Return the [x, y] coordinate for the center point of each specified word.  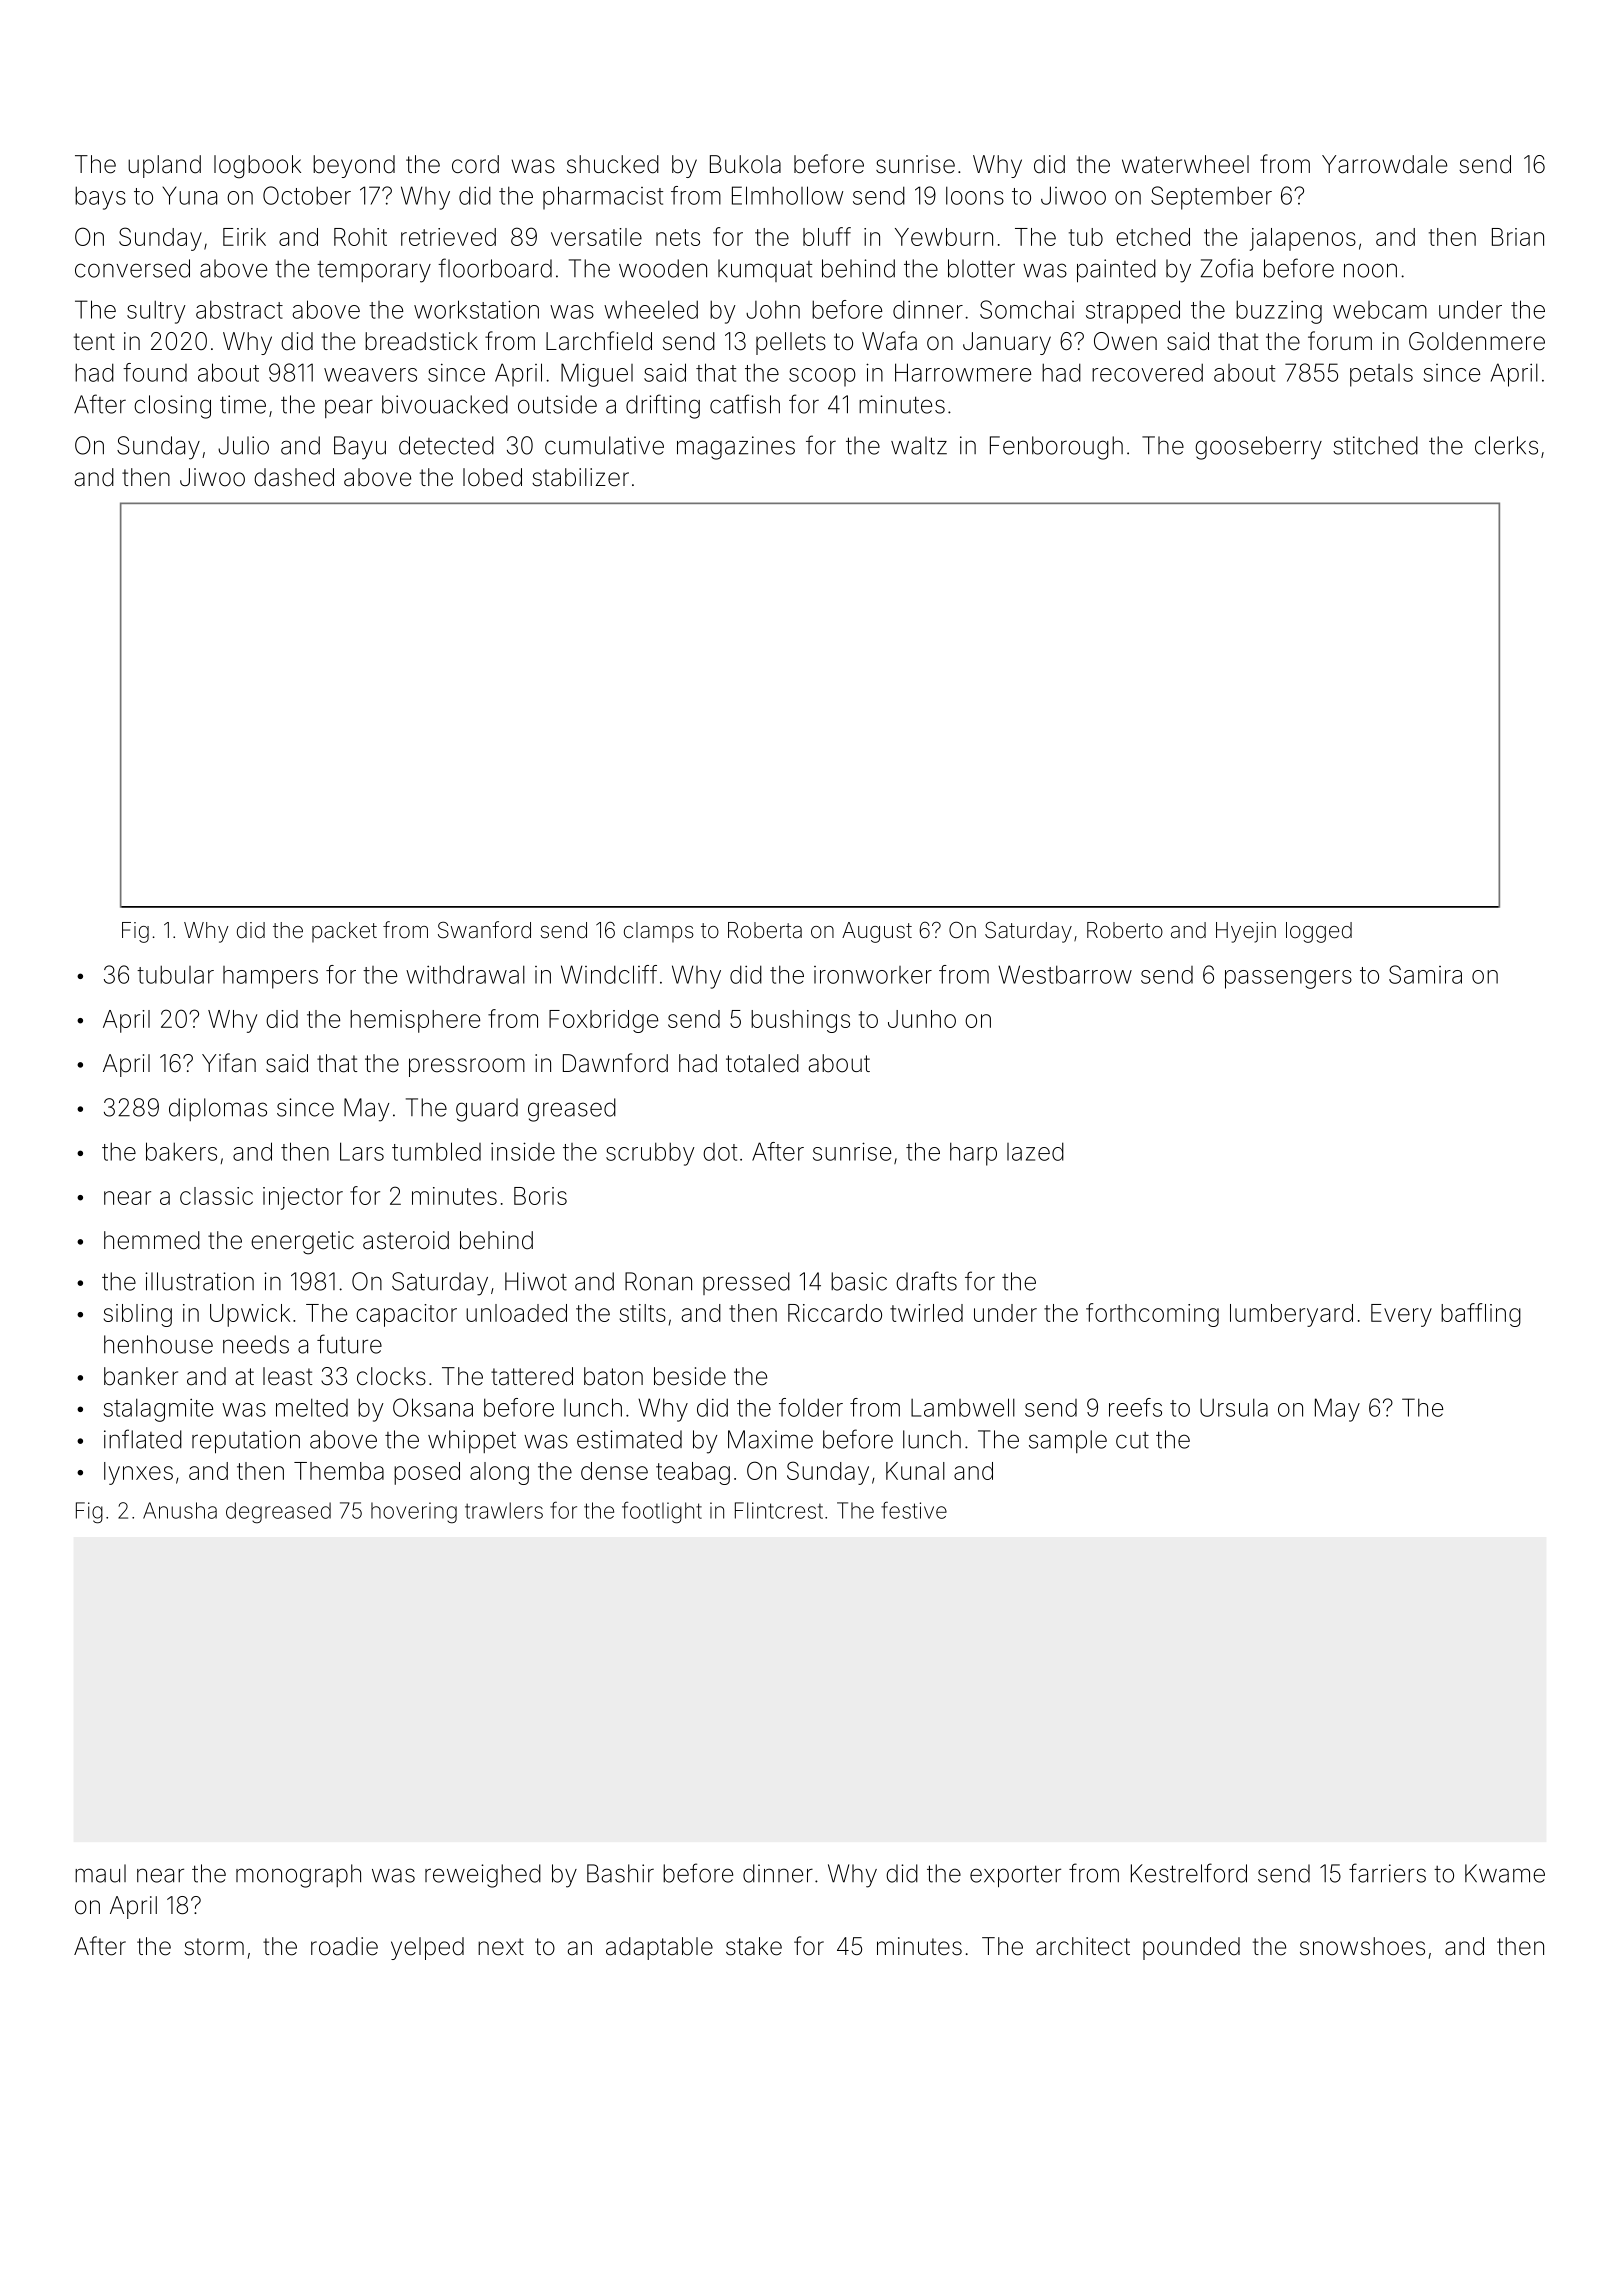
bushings [800, 1021]
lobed [492, 477]
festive [914, 1510]
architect [1083, 1946]
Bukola [745, 164]
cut [1132, 1440]
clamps [659, 932]
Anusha [180, 1510]
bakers [181, 1151]
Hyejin [1246, 932]
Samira [1425, 974]
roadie [344, 1946]
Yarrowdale [1384, 164]
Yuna [190, 196]
